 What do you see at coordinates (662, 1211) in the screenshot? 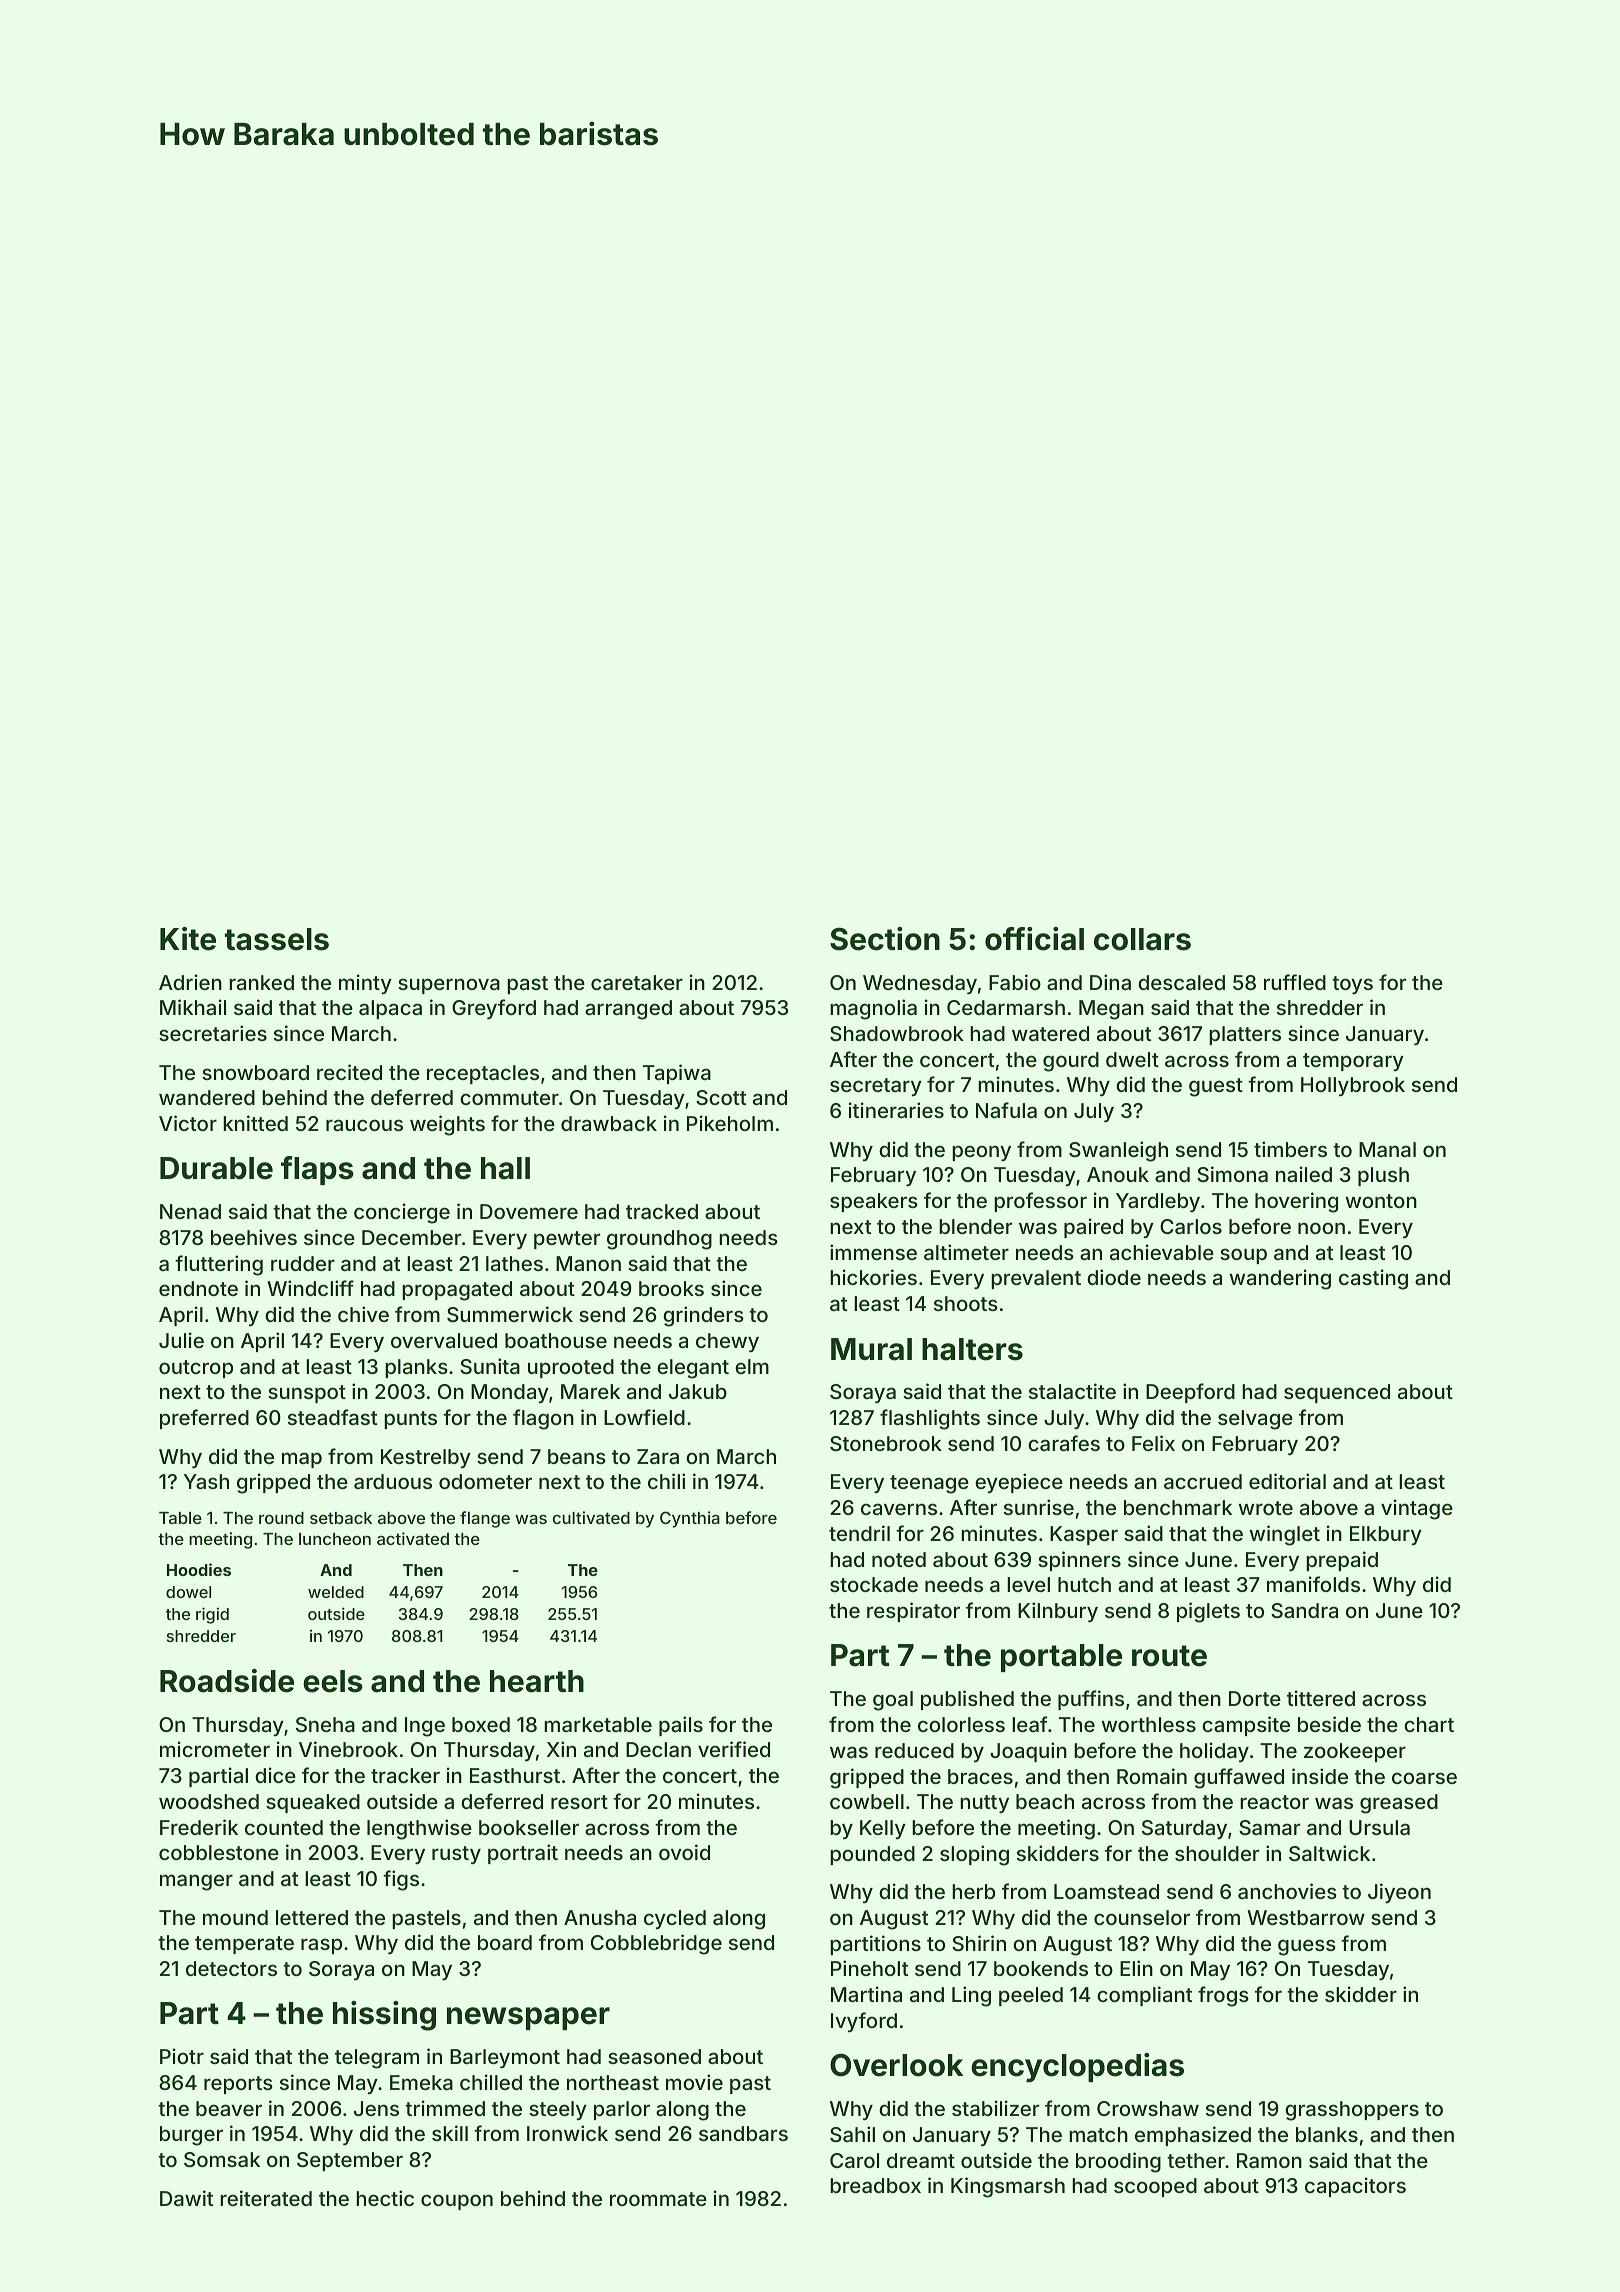
I see `tracked` at bounding box center [662, 1211].
